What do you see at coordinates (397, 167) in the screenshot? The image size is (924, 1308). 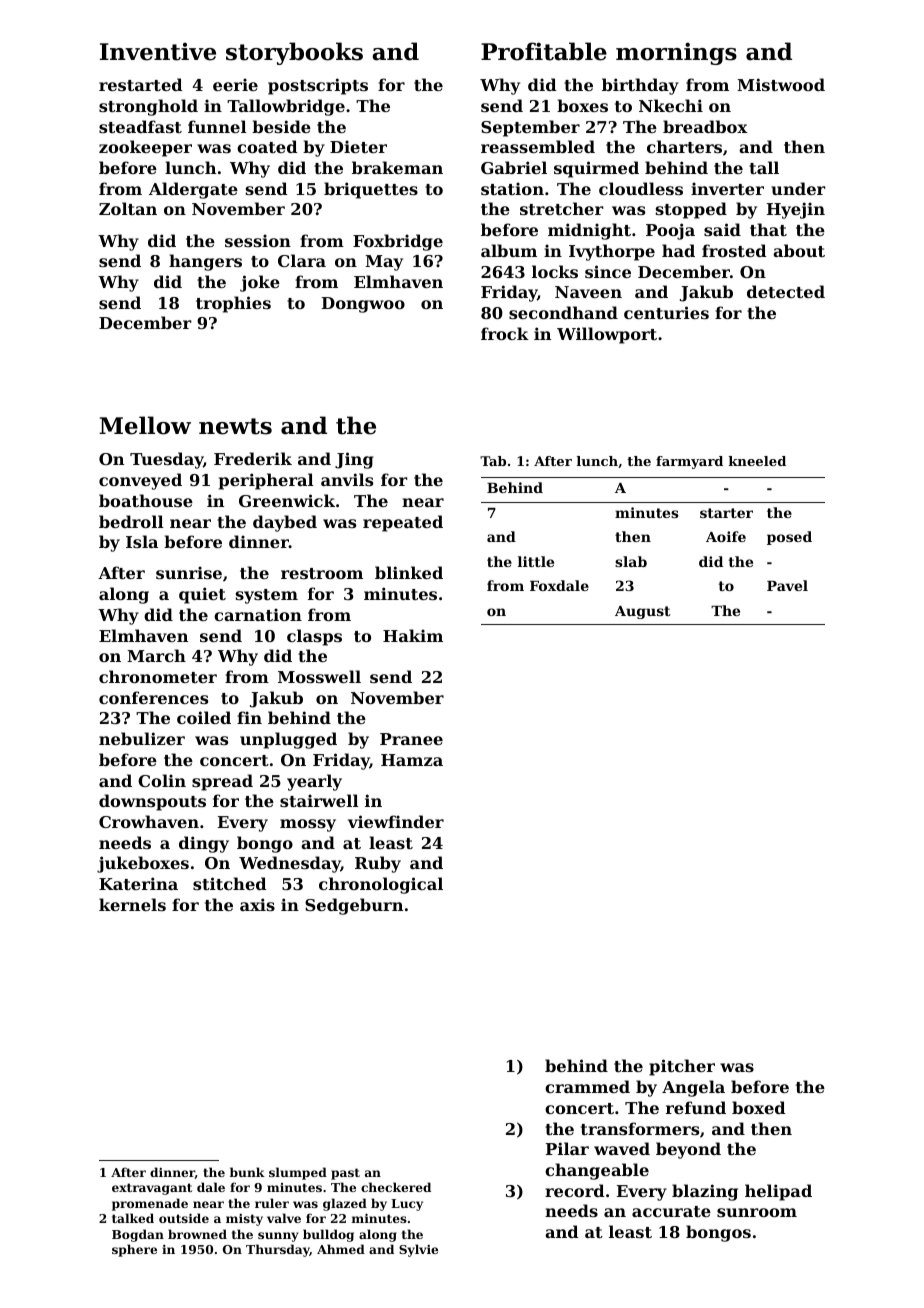 I see `brakeman` at bounding box center [397, 167].
